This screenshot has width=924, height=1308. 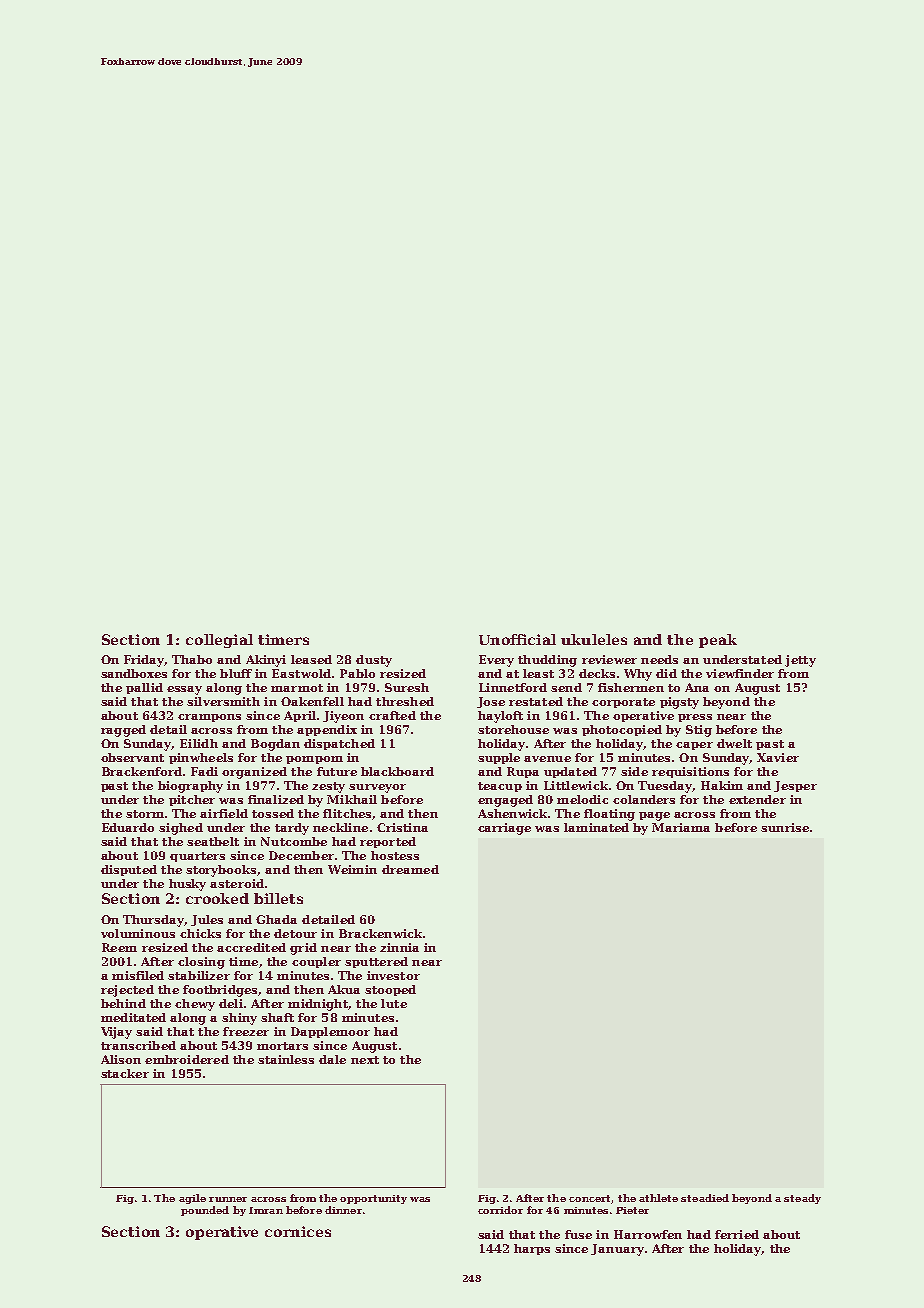 I want to click on pounded, so click(x=205, y=1211).
